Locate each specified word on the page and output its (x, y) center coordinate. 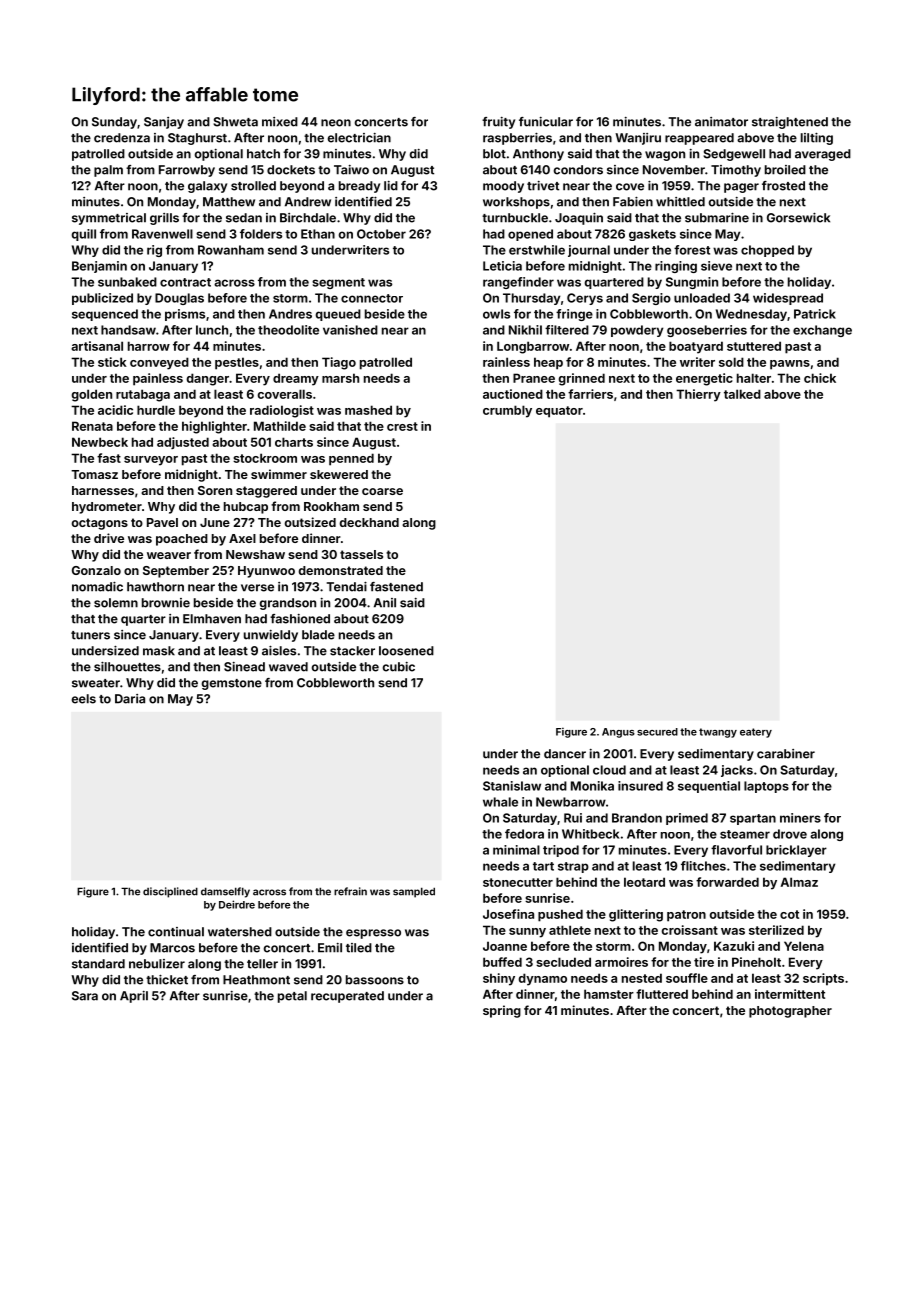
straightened (790, 123)
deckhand (369, 522)
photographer (790, 1012)
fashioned (300, 619)
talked (742, 394)
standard (98, 964)
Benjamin (99, 267)
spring (502, 1011)
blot (494, 154)
